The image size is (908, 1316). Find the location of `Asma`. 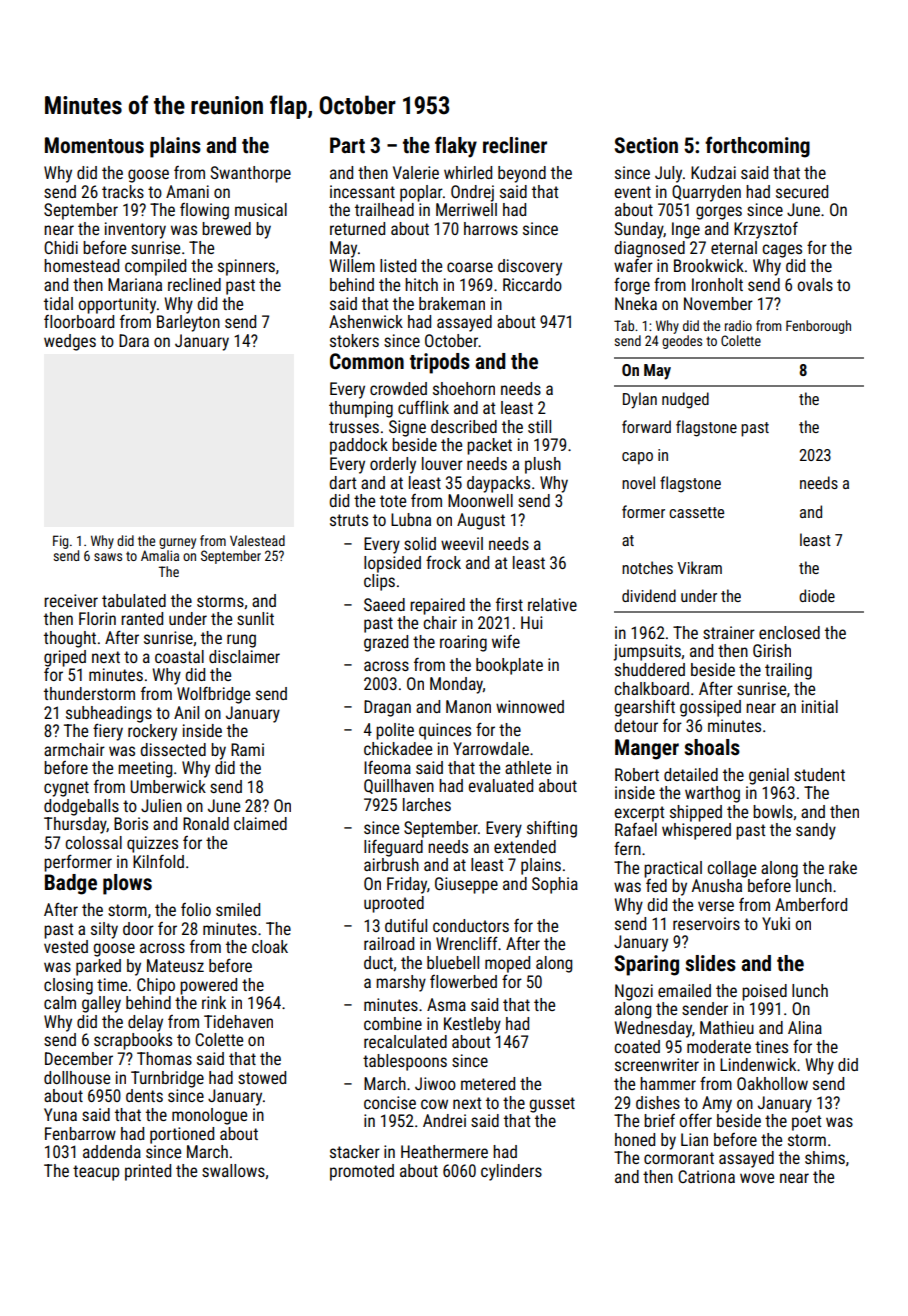

Asma is located at coordinates (446, 1004).
